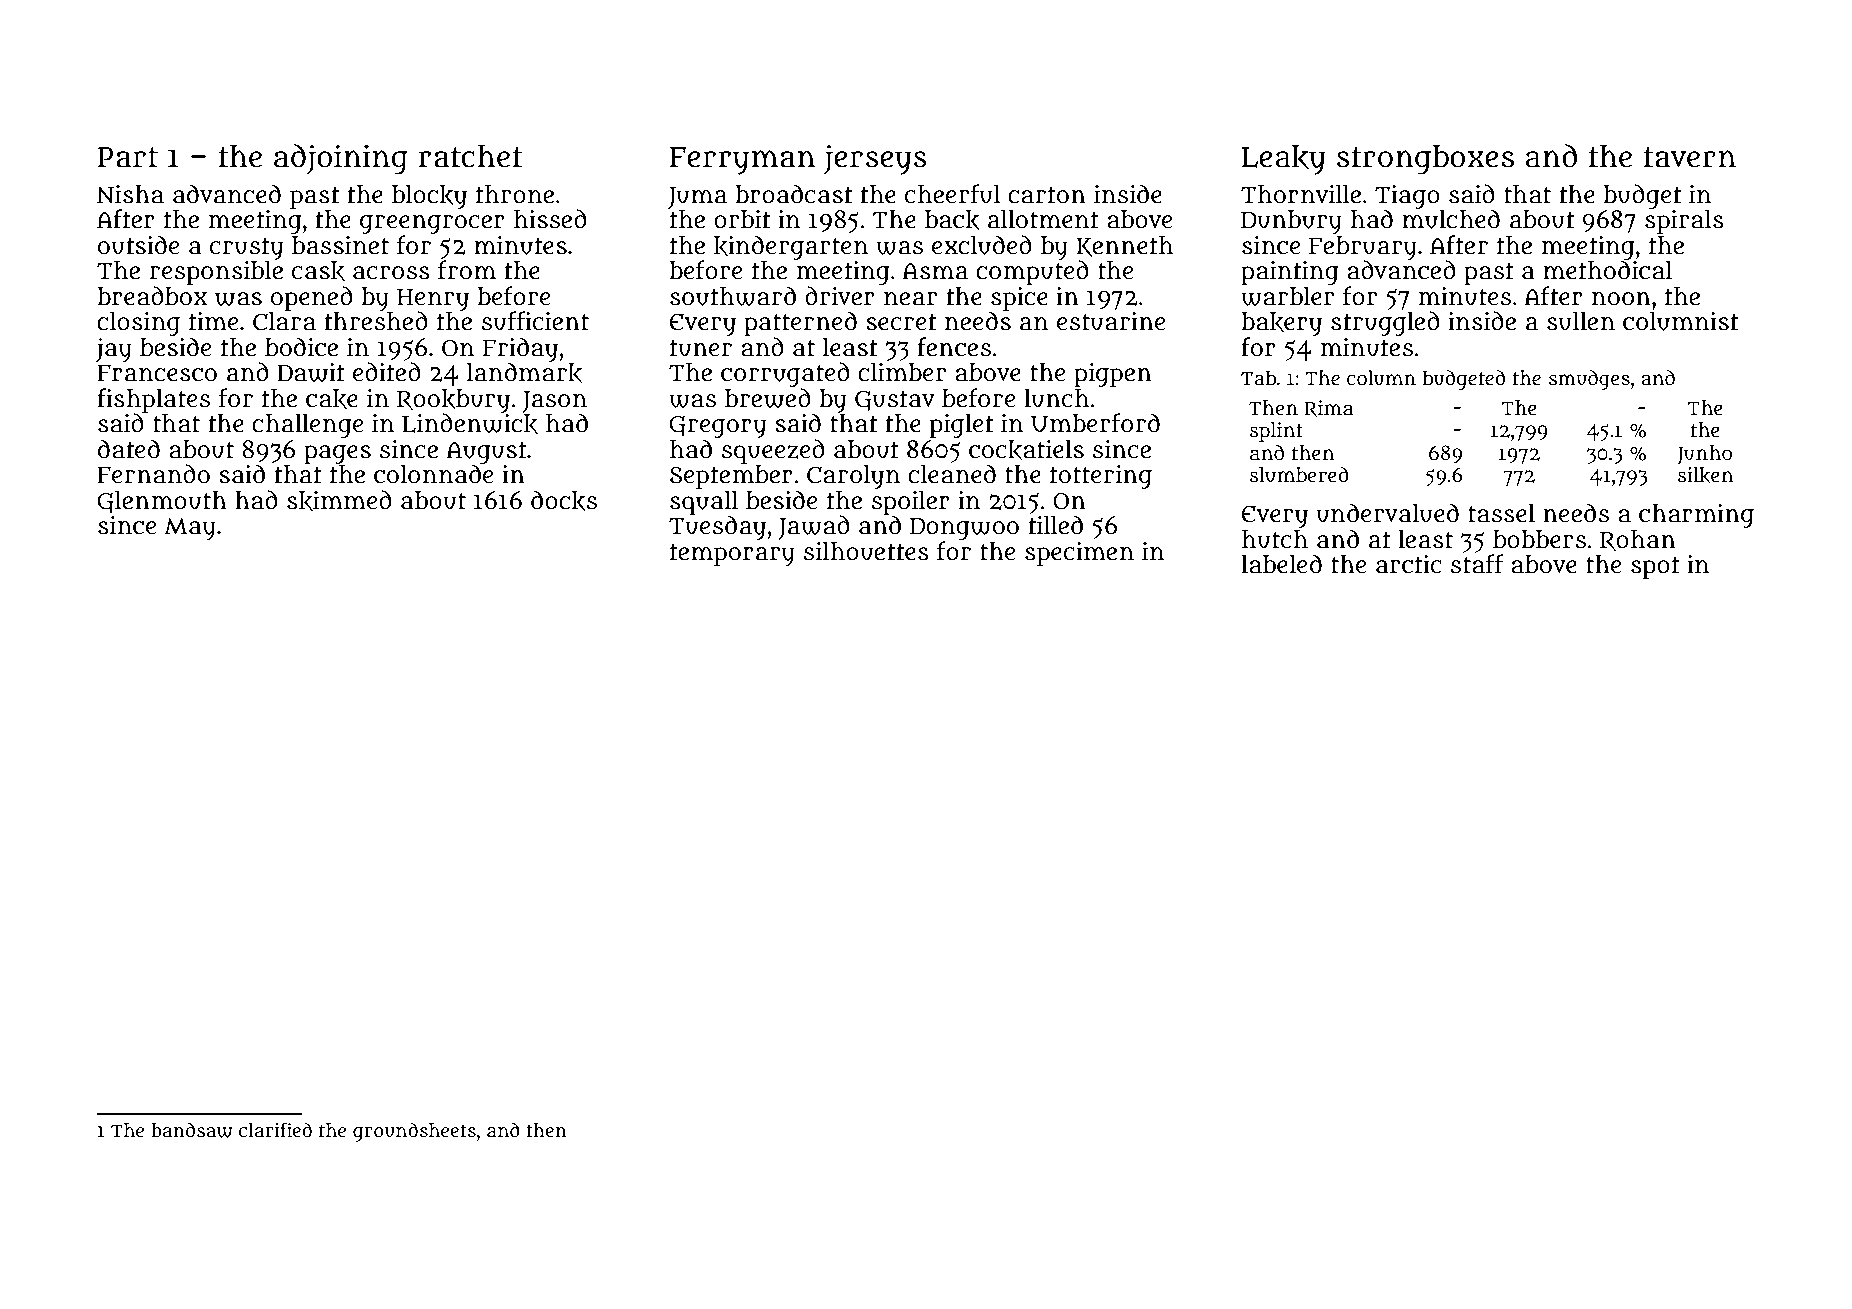 This page has width=1852, height=1309. Describe the element at coordinates (1477, 564) in the page. I see `staff` at that location.
